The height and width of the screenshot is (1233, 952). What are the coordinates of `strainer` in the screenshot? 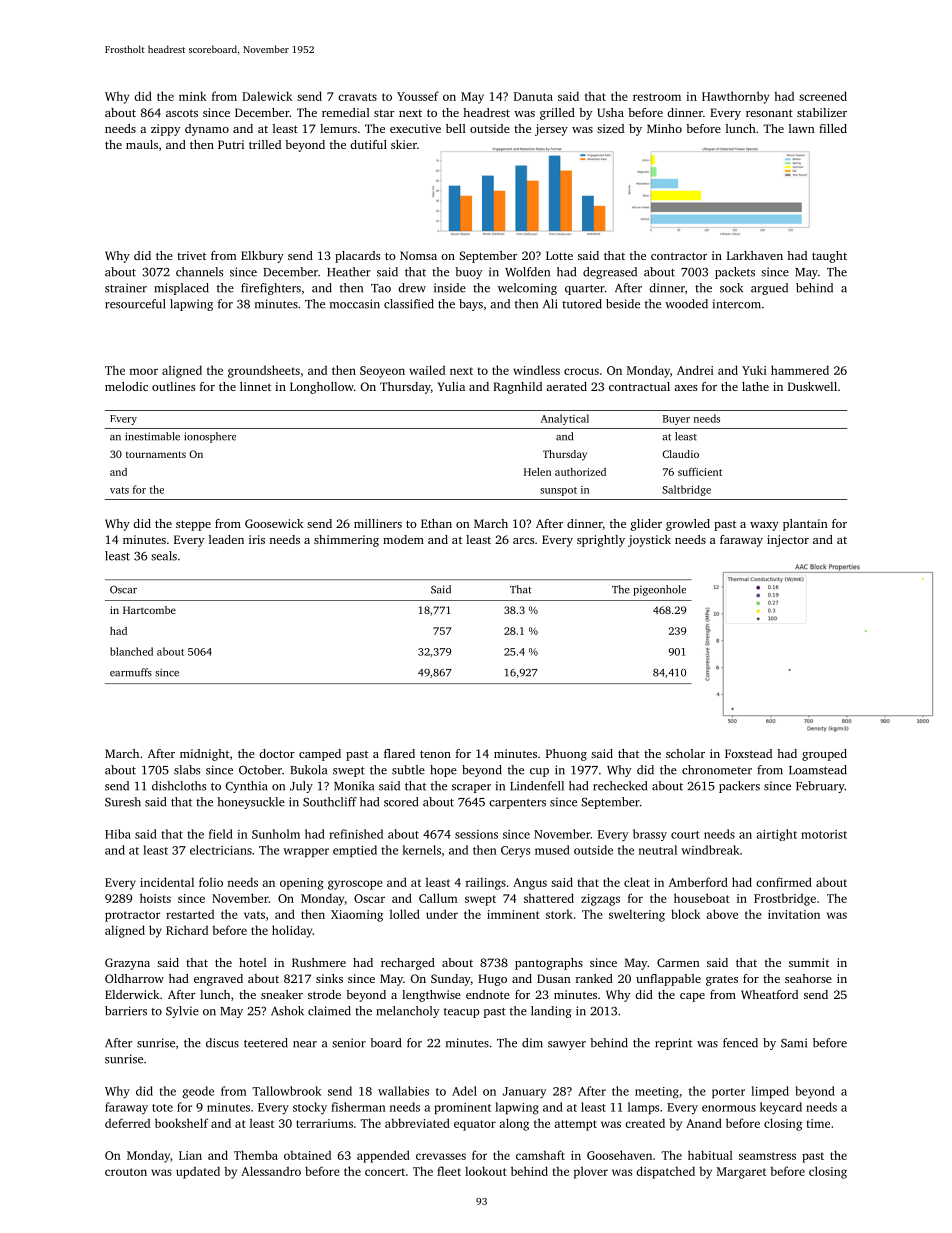 It's located at (126, 288).
